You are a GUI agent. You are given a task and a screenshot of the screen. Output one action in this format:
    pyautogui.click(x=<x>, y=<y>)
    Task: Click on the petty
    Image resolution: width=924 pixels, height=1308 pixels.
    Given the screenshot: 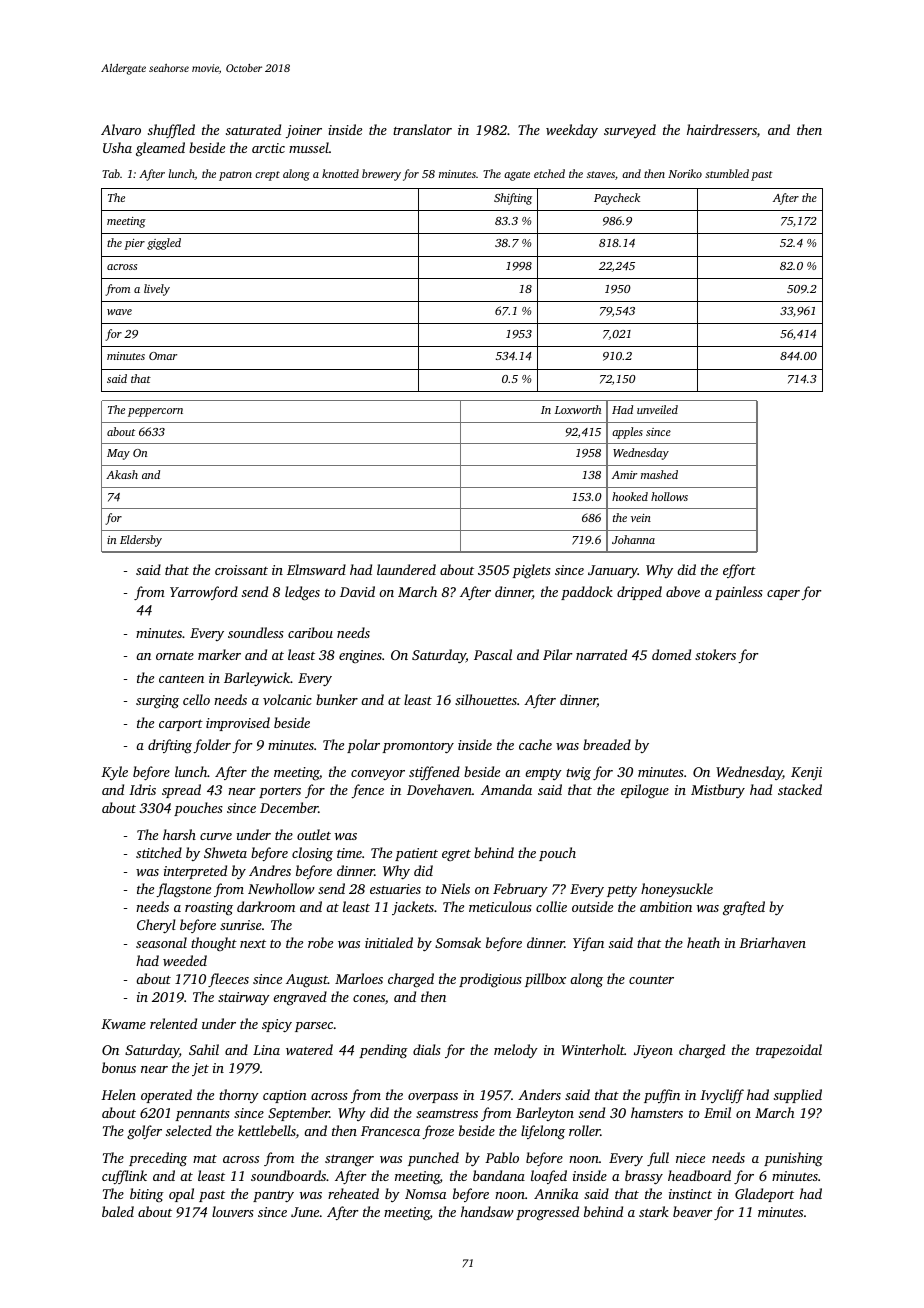 What is the action you would take?
    pyautogui.click(x=622, y=891)
